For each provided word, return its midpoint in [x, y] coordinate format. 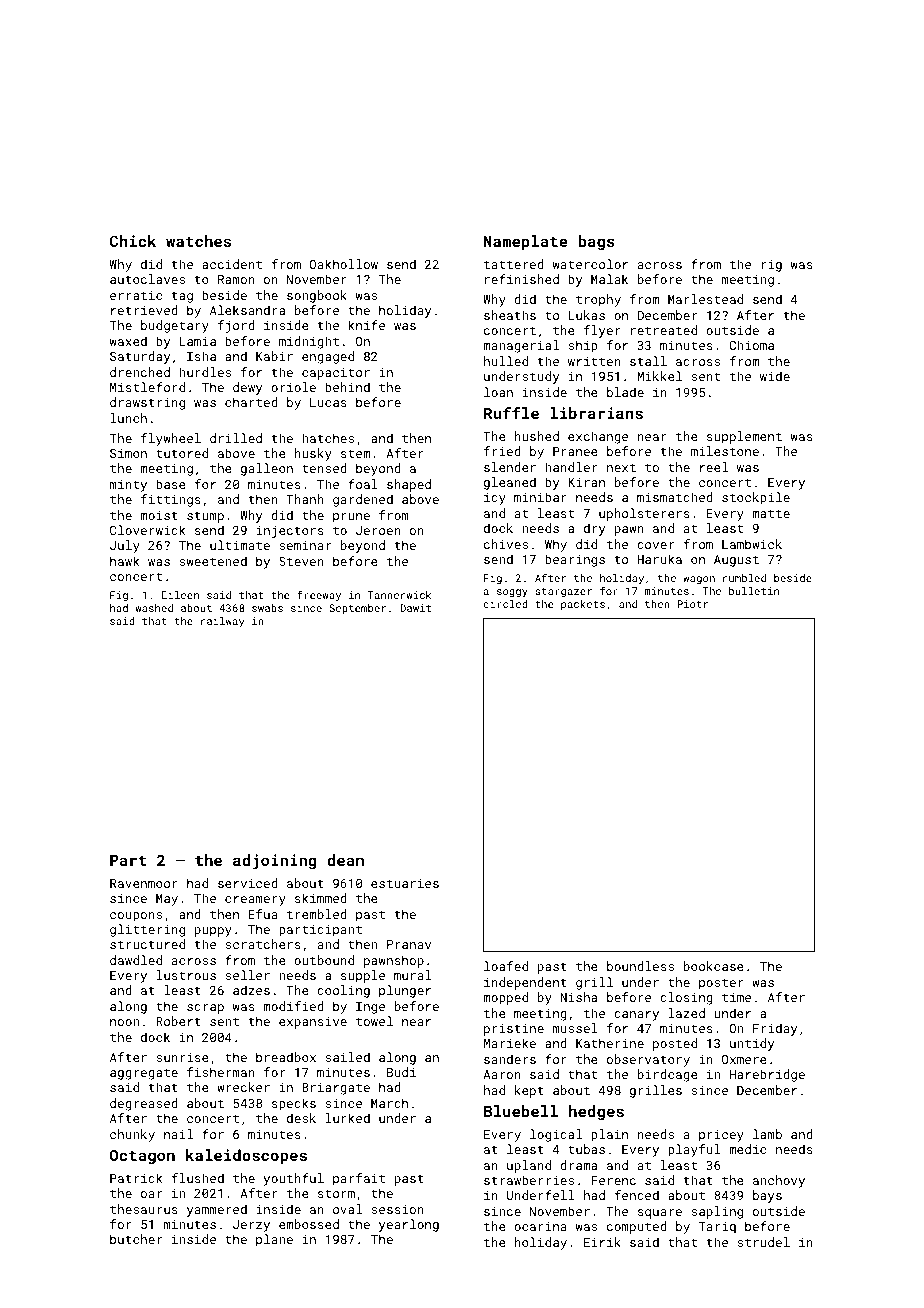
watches [198, 241]
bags [596, 242]
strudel [763, 1242]
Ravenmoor [144, 883]
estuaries [405, 883]
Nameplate [526, 242]
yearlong [409, 1225]
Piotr [693, 604]
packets [583, 605]
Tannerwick [399, 595]
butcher [136, 1239]
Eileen [180, 595]
